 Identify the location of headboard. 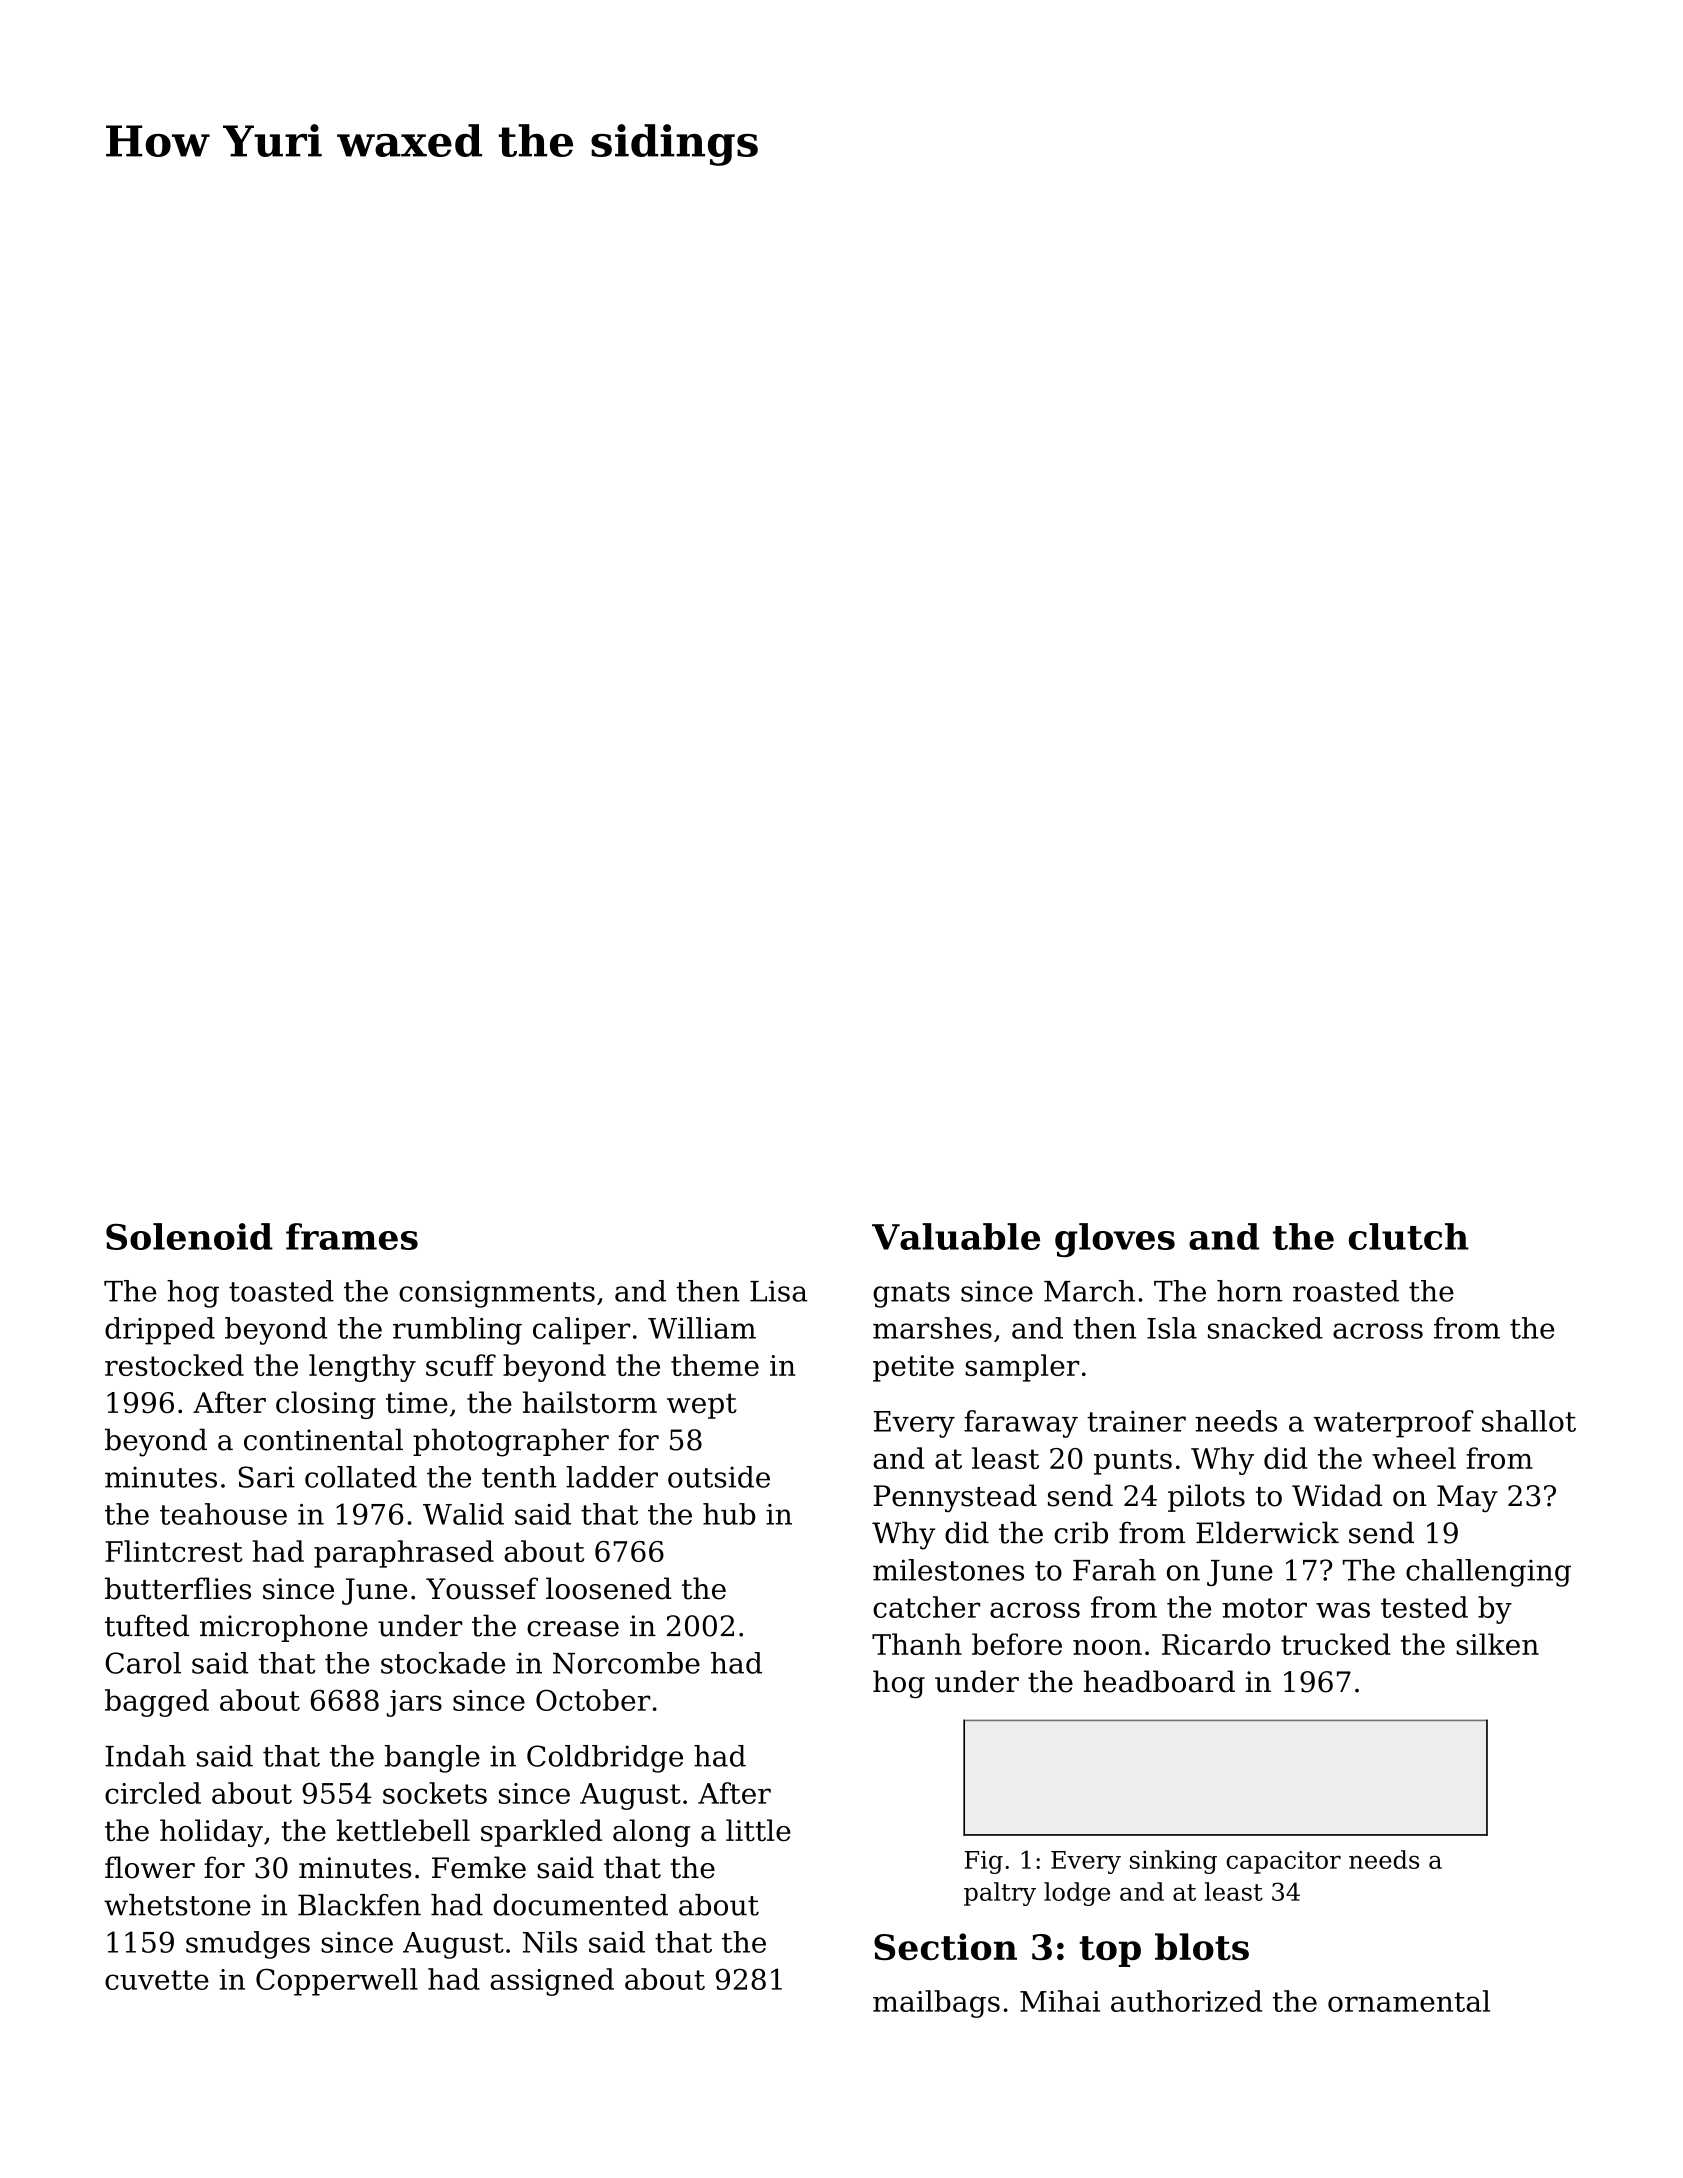
(1159, 1681).
